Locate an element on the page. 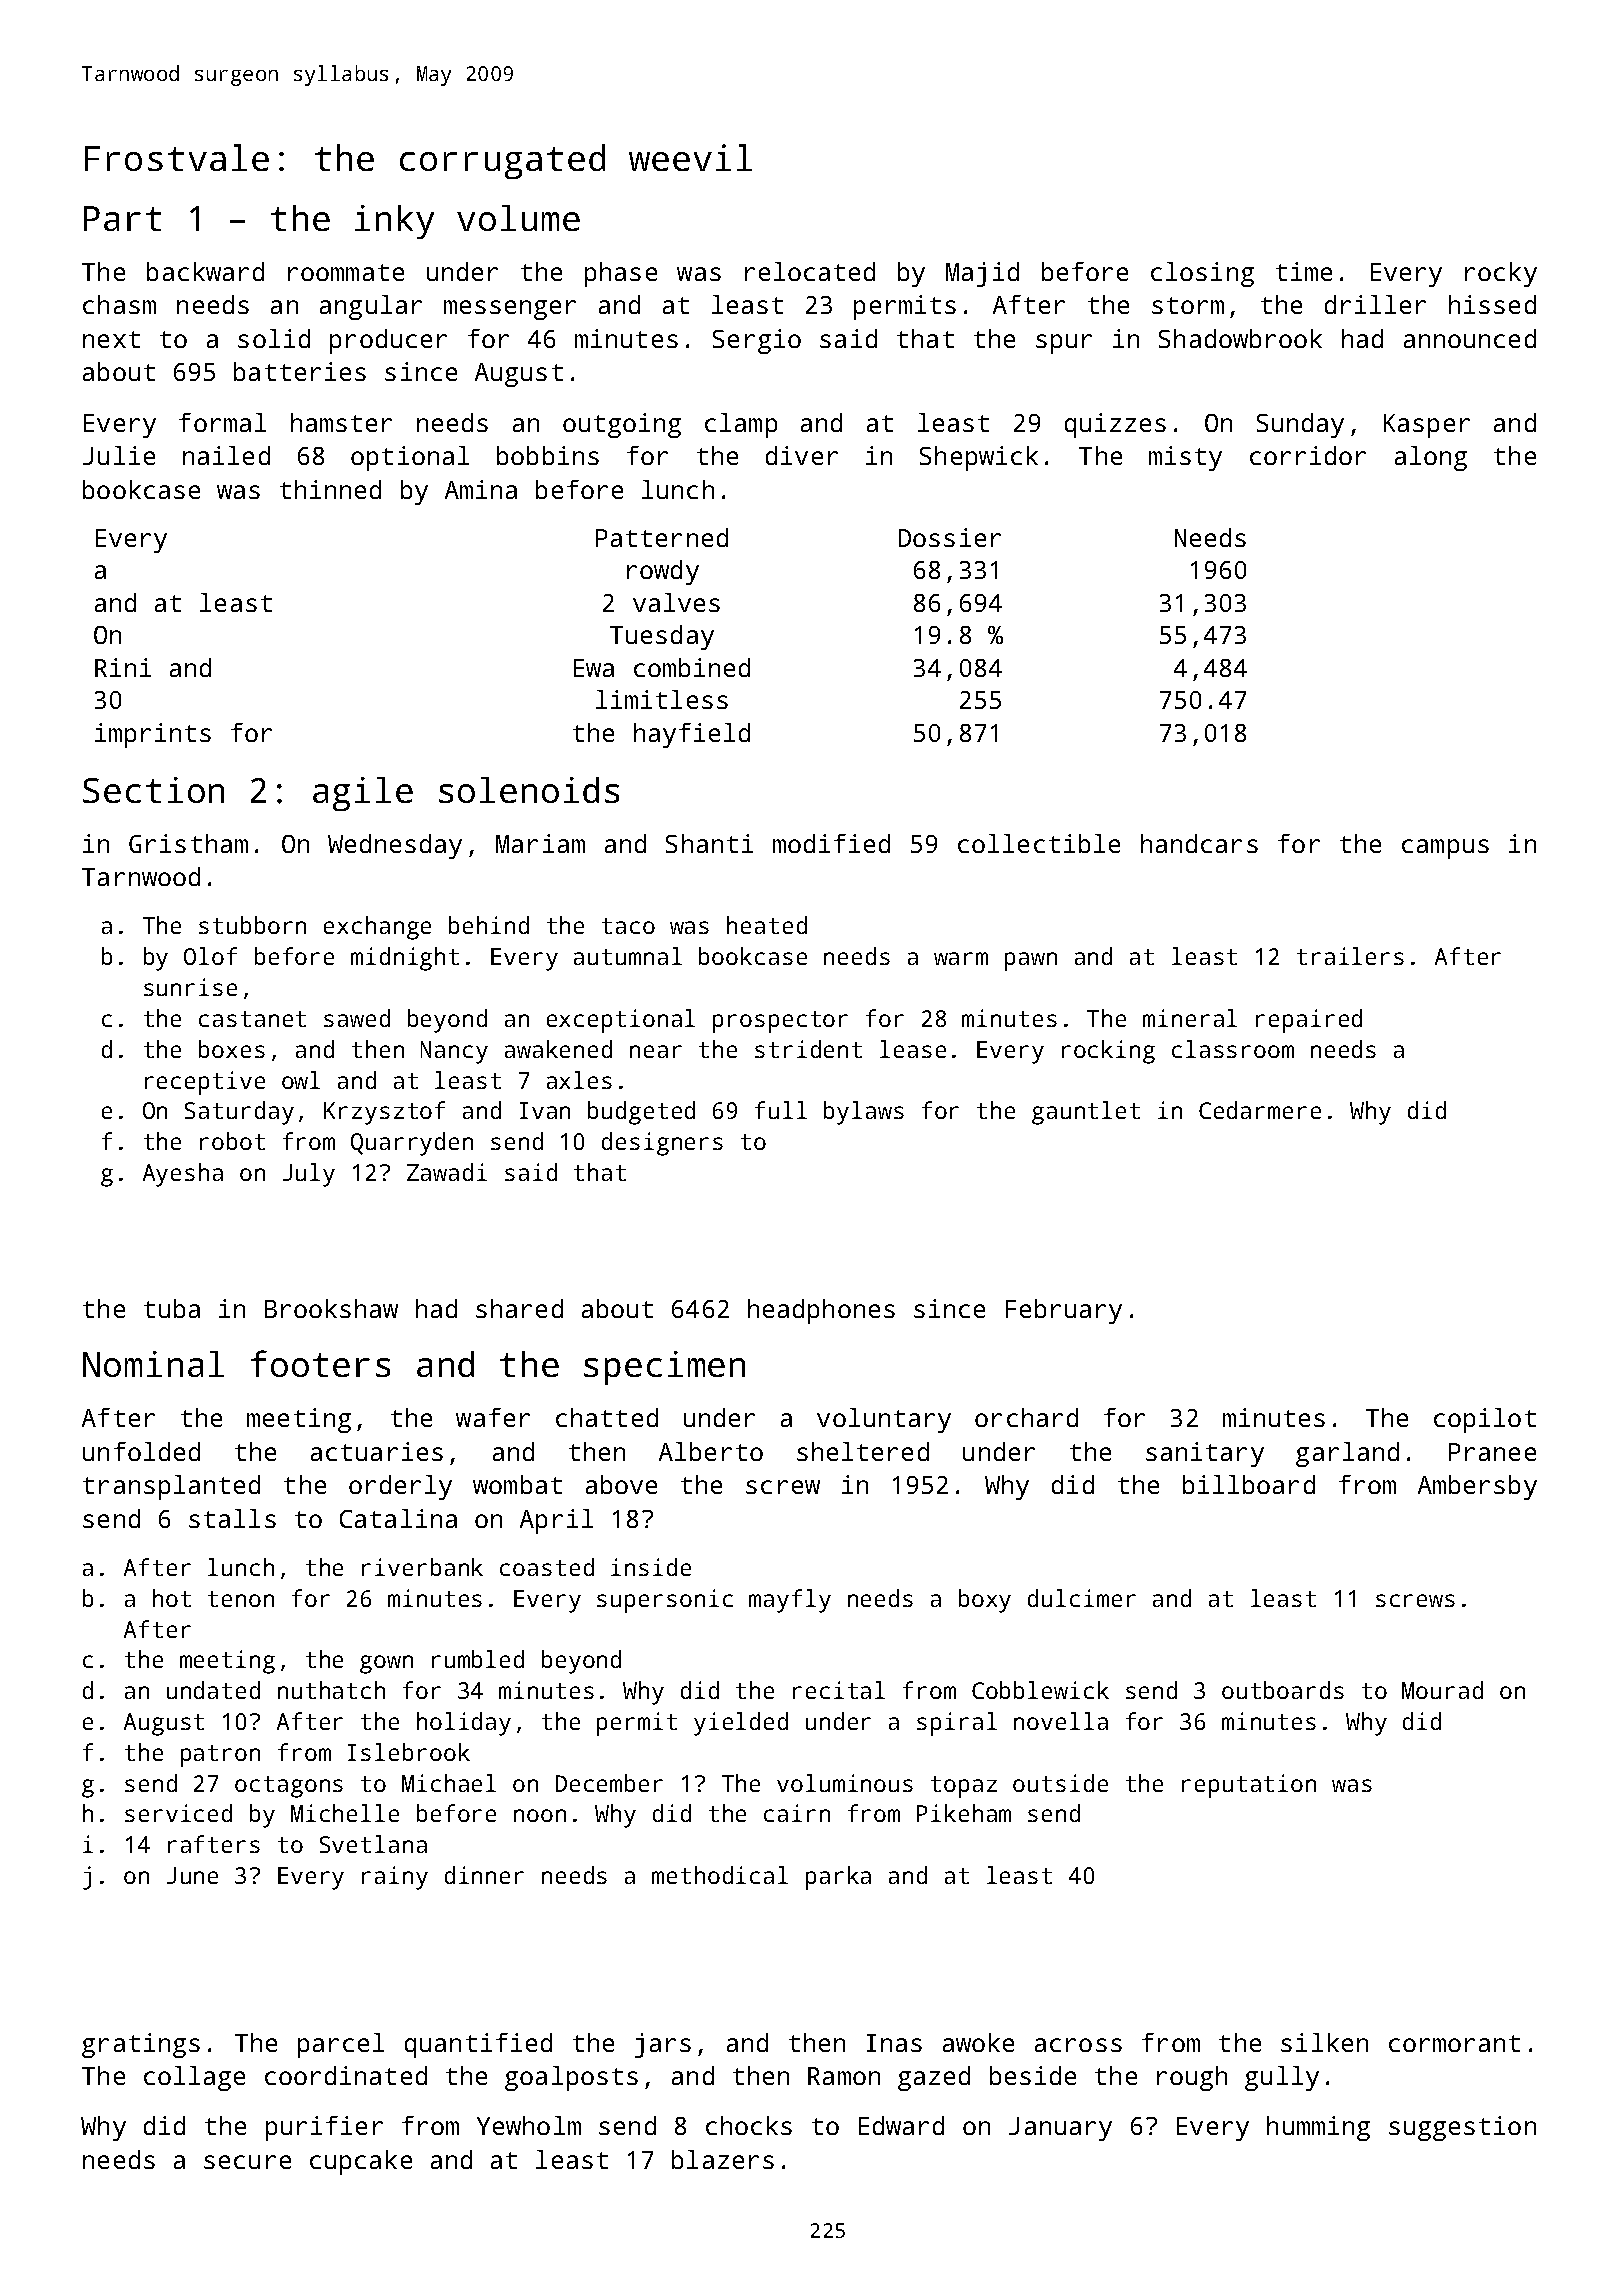 The image size is (1620, 2292). modified is located at coordinates (831, 843).
